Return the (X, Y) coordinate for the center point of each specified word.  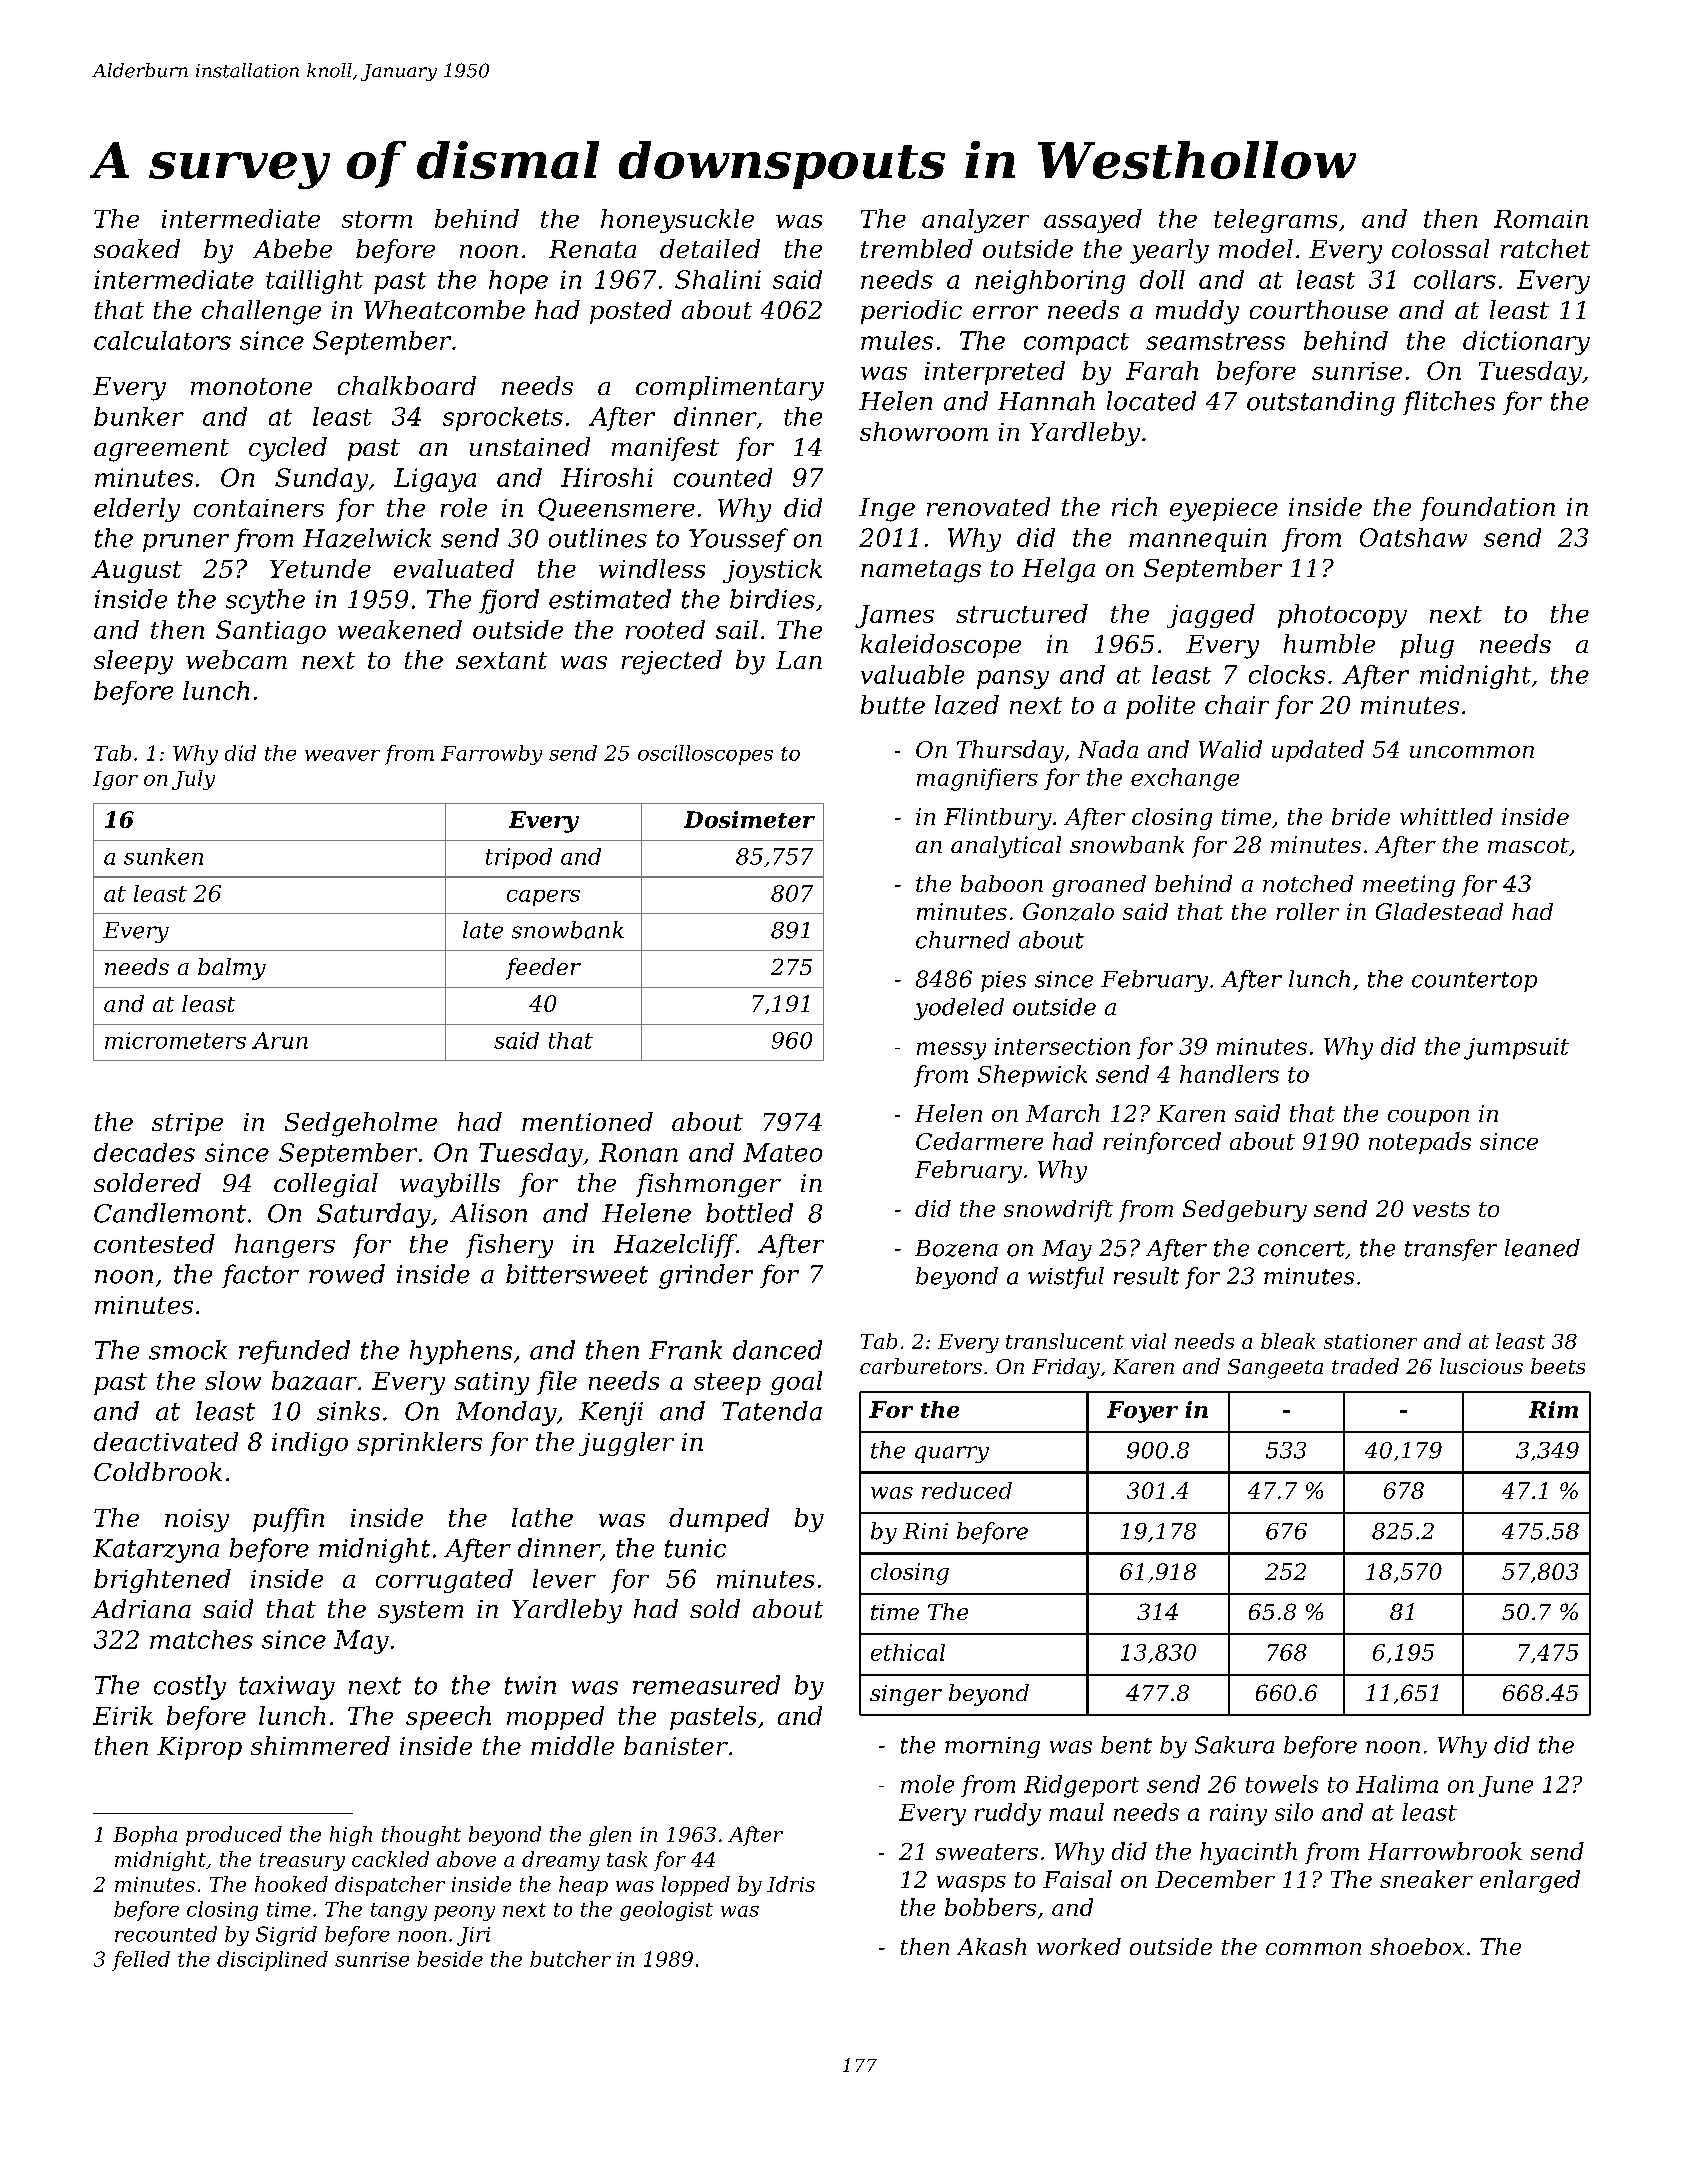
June (1506, 1786)
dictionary (1526, 343)
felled (141, 1961)
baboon (1002, 883)
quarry (952, 1454)
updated (1318, 751)
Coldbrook (158, 1471)
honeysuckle (677, 221)
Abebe (292, 248)
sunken (163, 856)
